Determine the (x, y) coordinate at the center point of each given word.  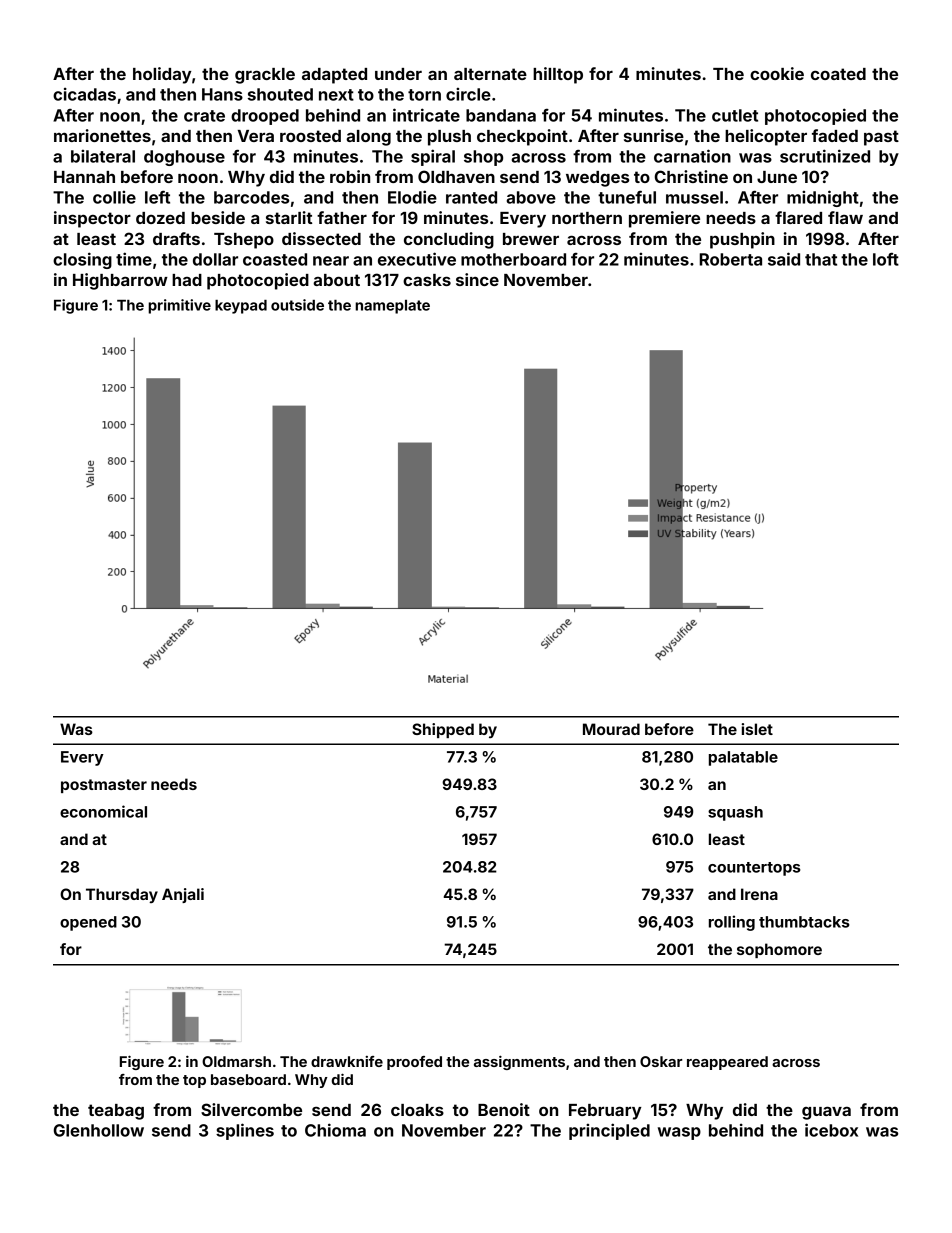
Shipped (443, 730)
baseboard (248, 1079)
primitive (179, 306)
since (477, 279)
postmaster (104, 786)
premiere (664, 219)
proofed (414, 1063)
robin (350, 176)
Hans (222, 94)
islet (757, 729)
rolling (732, 923)
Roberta (731, 259)
